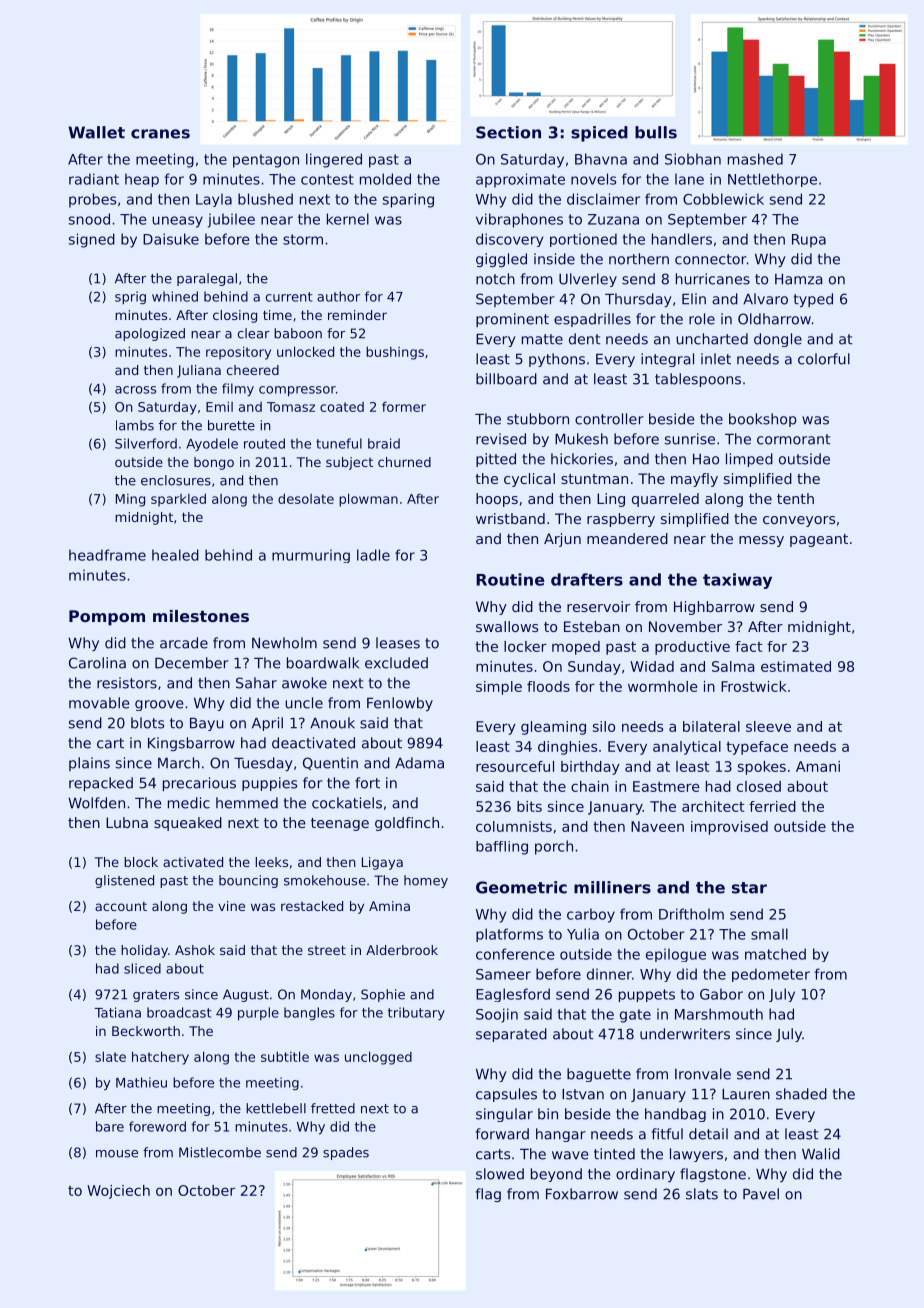 This screenshot has height=1308, width=924. I want to click on reminder, so click(357, 315).
